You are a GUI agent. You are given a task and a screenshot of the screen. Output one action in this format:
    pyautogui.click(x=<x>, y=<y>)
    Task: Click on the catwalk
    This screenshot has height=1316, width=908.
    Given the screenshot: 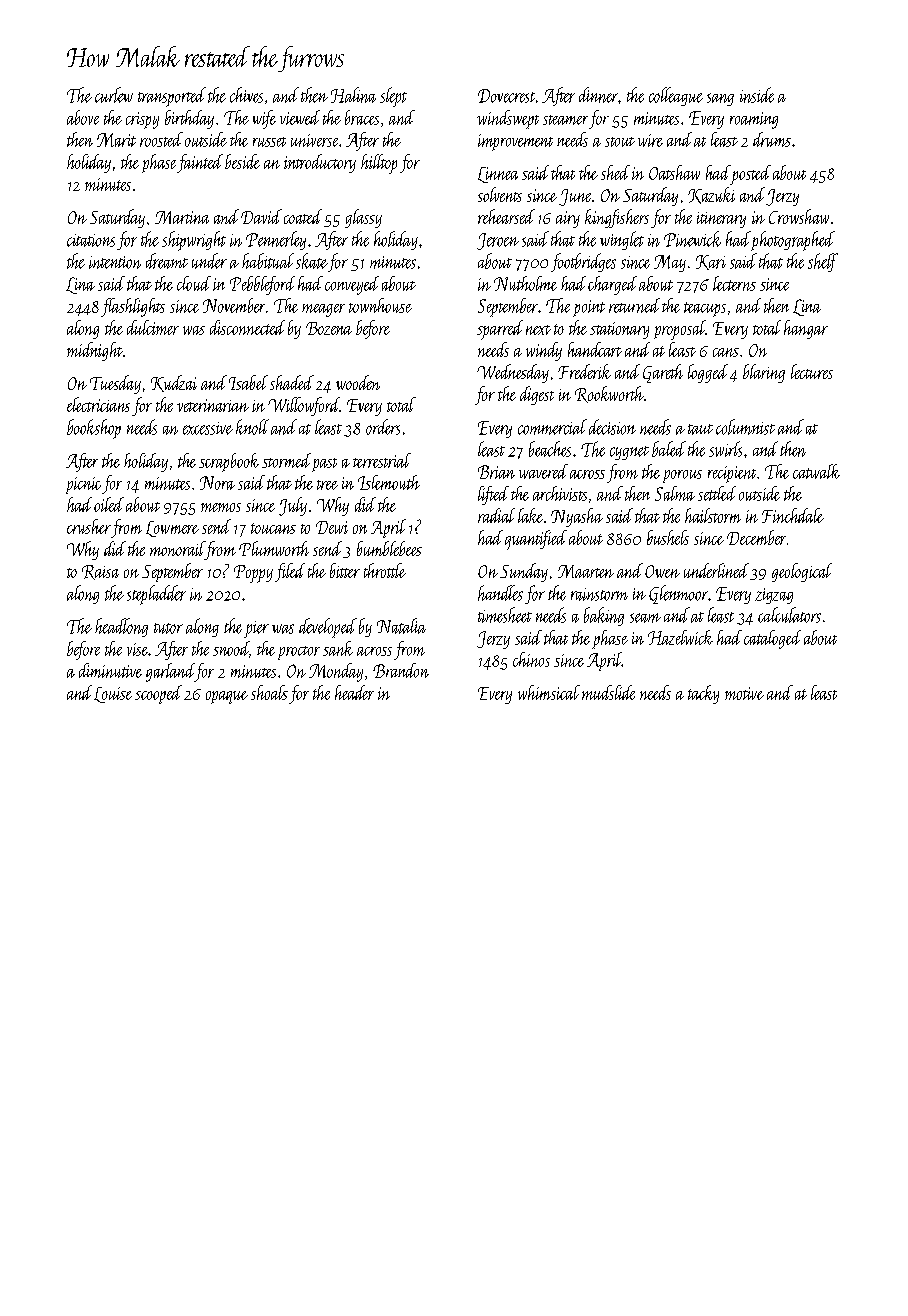 What is the action you would take?
    pyautogui.click(x=816, y=471)
